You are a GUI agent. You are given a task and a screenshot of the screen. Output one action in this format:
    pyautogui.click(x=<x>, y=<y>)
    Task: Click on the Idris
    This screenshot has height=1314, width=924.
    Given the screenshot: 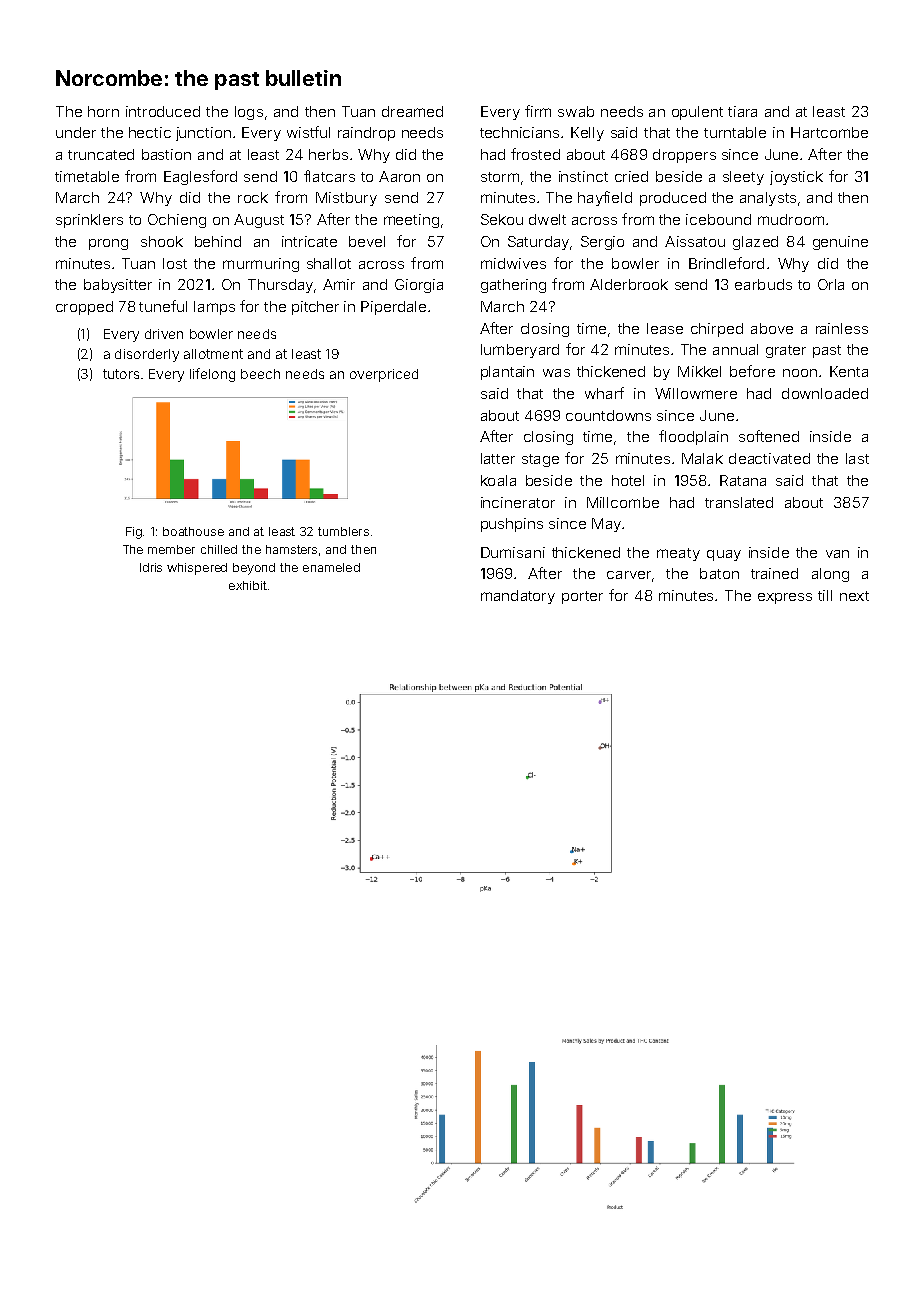 What is the action you would take?
    pyautogui.click(x=151, y=567)
